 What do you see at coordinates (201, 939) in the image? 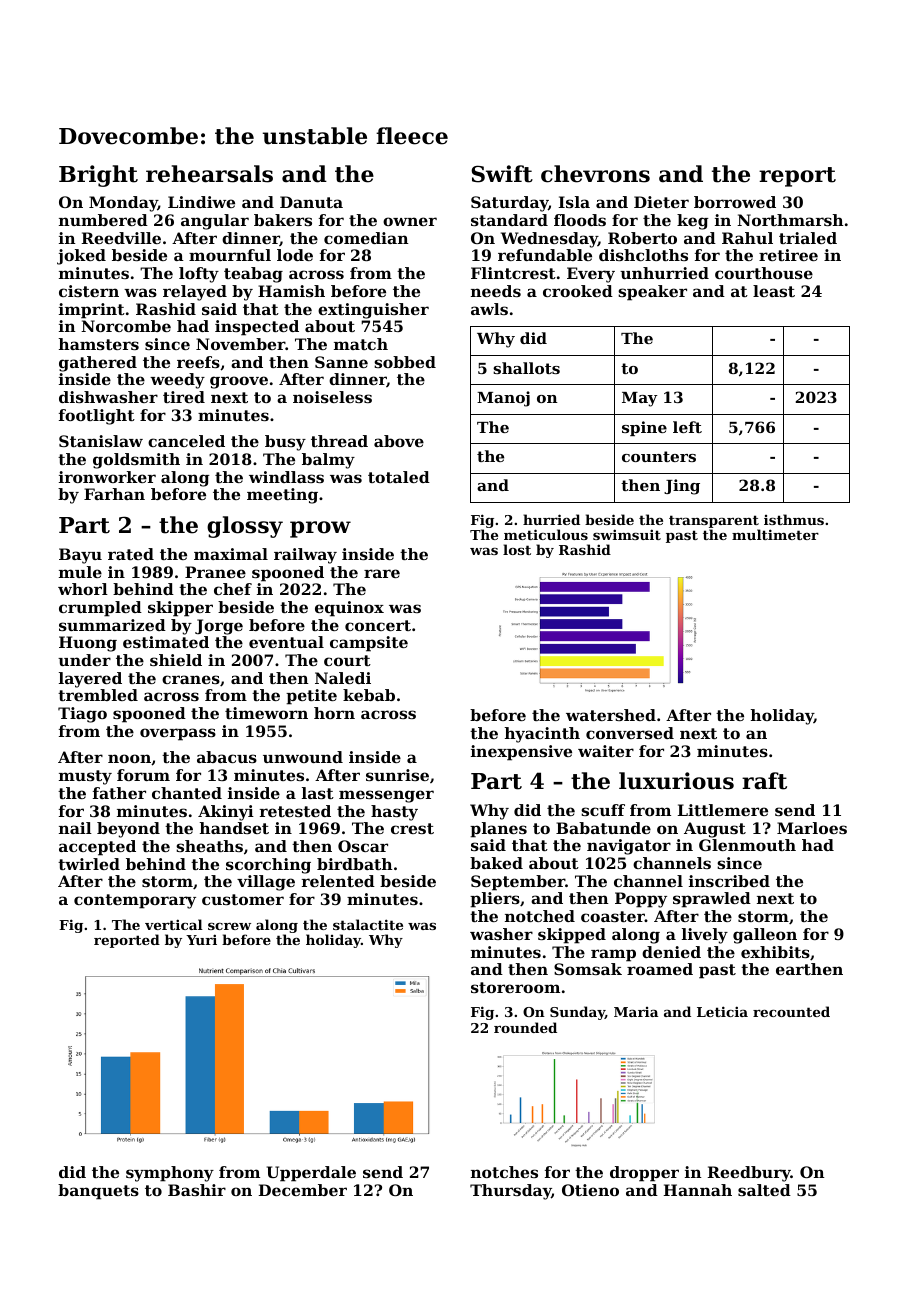
I see `Yuri` at bounding box center [201, 939].
